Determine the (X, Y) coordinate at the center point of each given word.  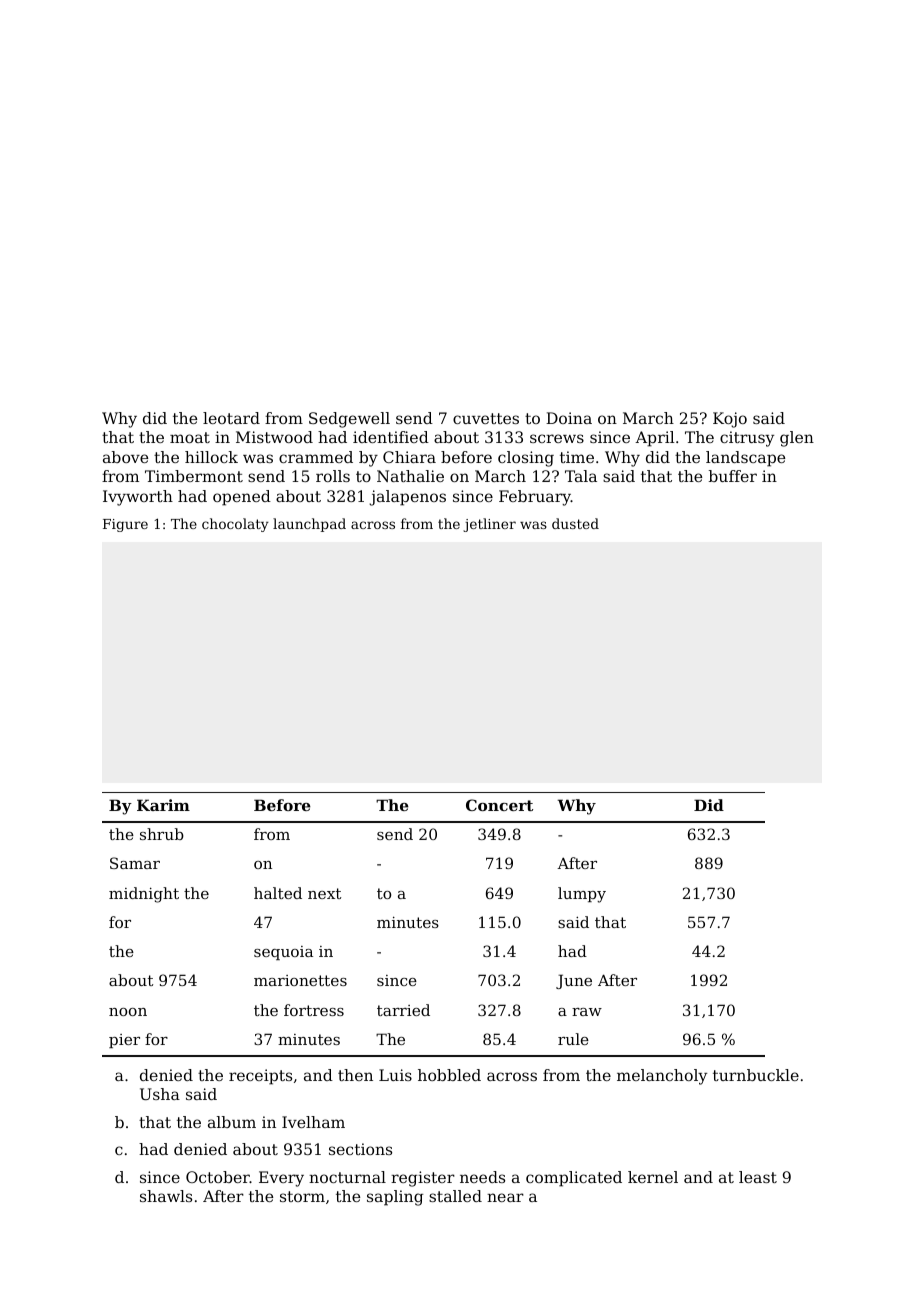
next (324, 893)
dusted (575, 523)
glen (797, 439)
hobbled (449, 1075)
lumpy (582, 895)
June (574, 981)
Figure (125, 525)
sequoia (283, 953)
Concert (499, 805)
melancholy (662, 1077)
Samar (135, 863)
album (232, 1122)
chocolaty (235, 525)
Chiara (409, 457)
